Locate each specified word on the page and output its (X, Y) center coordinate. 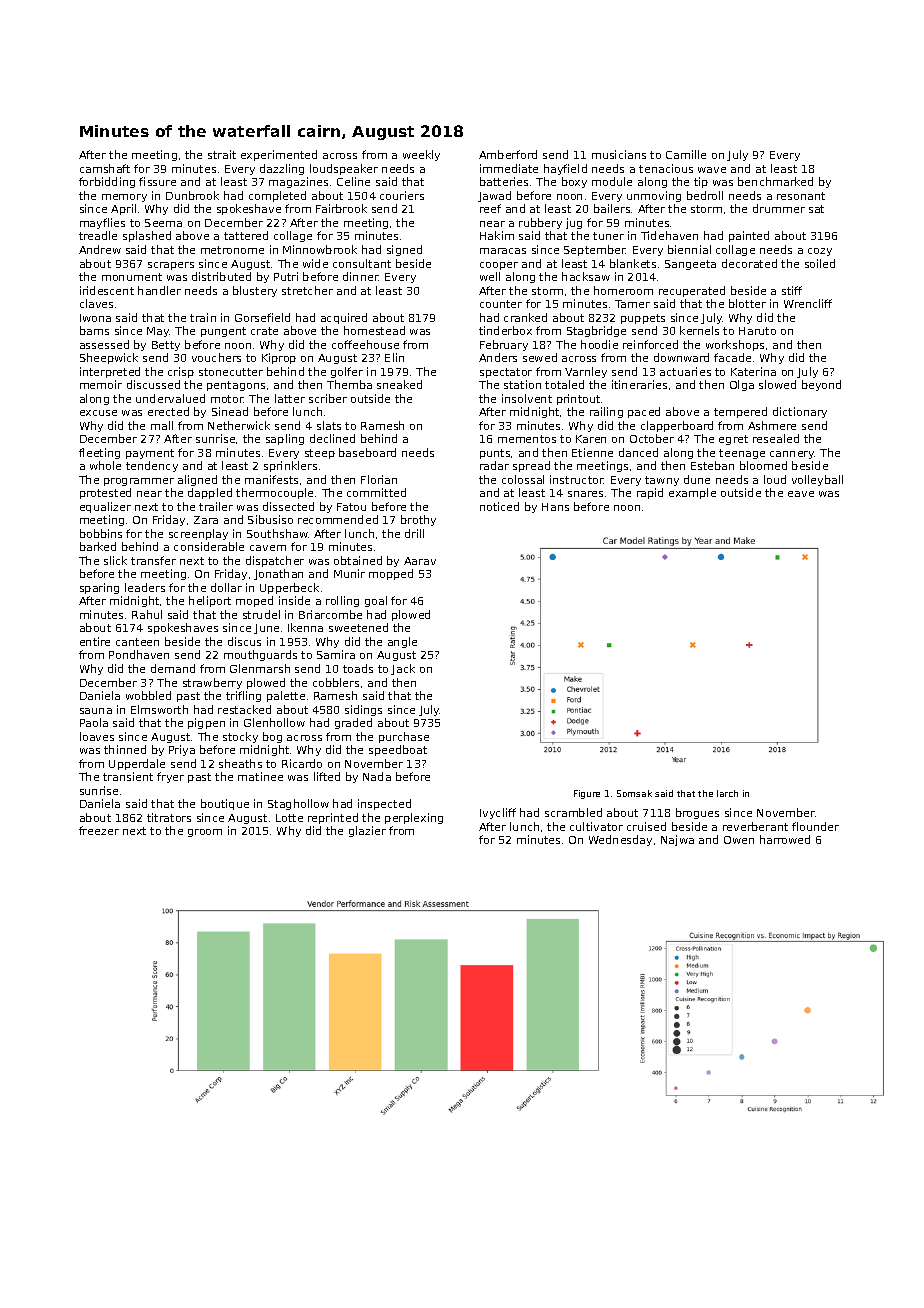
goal (376, 601)
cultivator (596, 826)
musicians (619, 154)
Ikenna (305, 627)
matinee (260, 776)
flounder (815, 826)
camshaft (105, 168)
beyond (821, 385)
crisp (181, 372)
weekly (421, 155)
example (692, 493)
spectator (506, 373)
